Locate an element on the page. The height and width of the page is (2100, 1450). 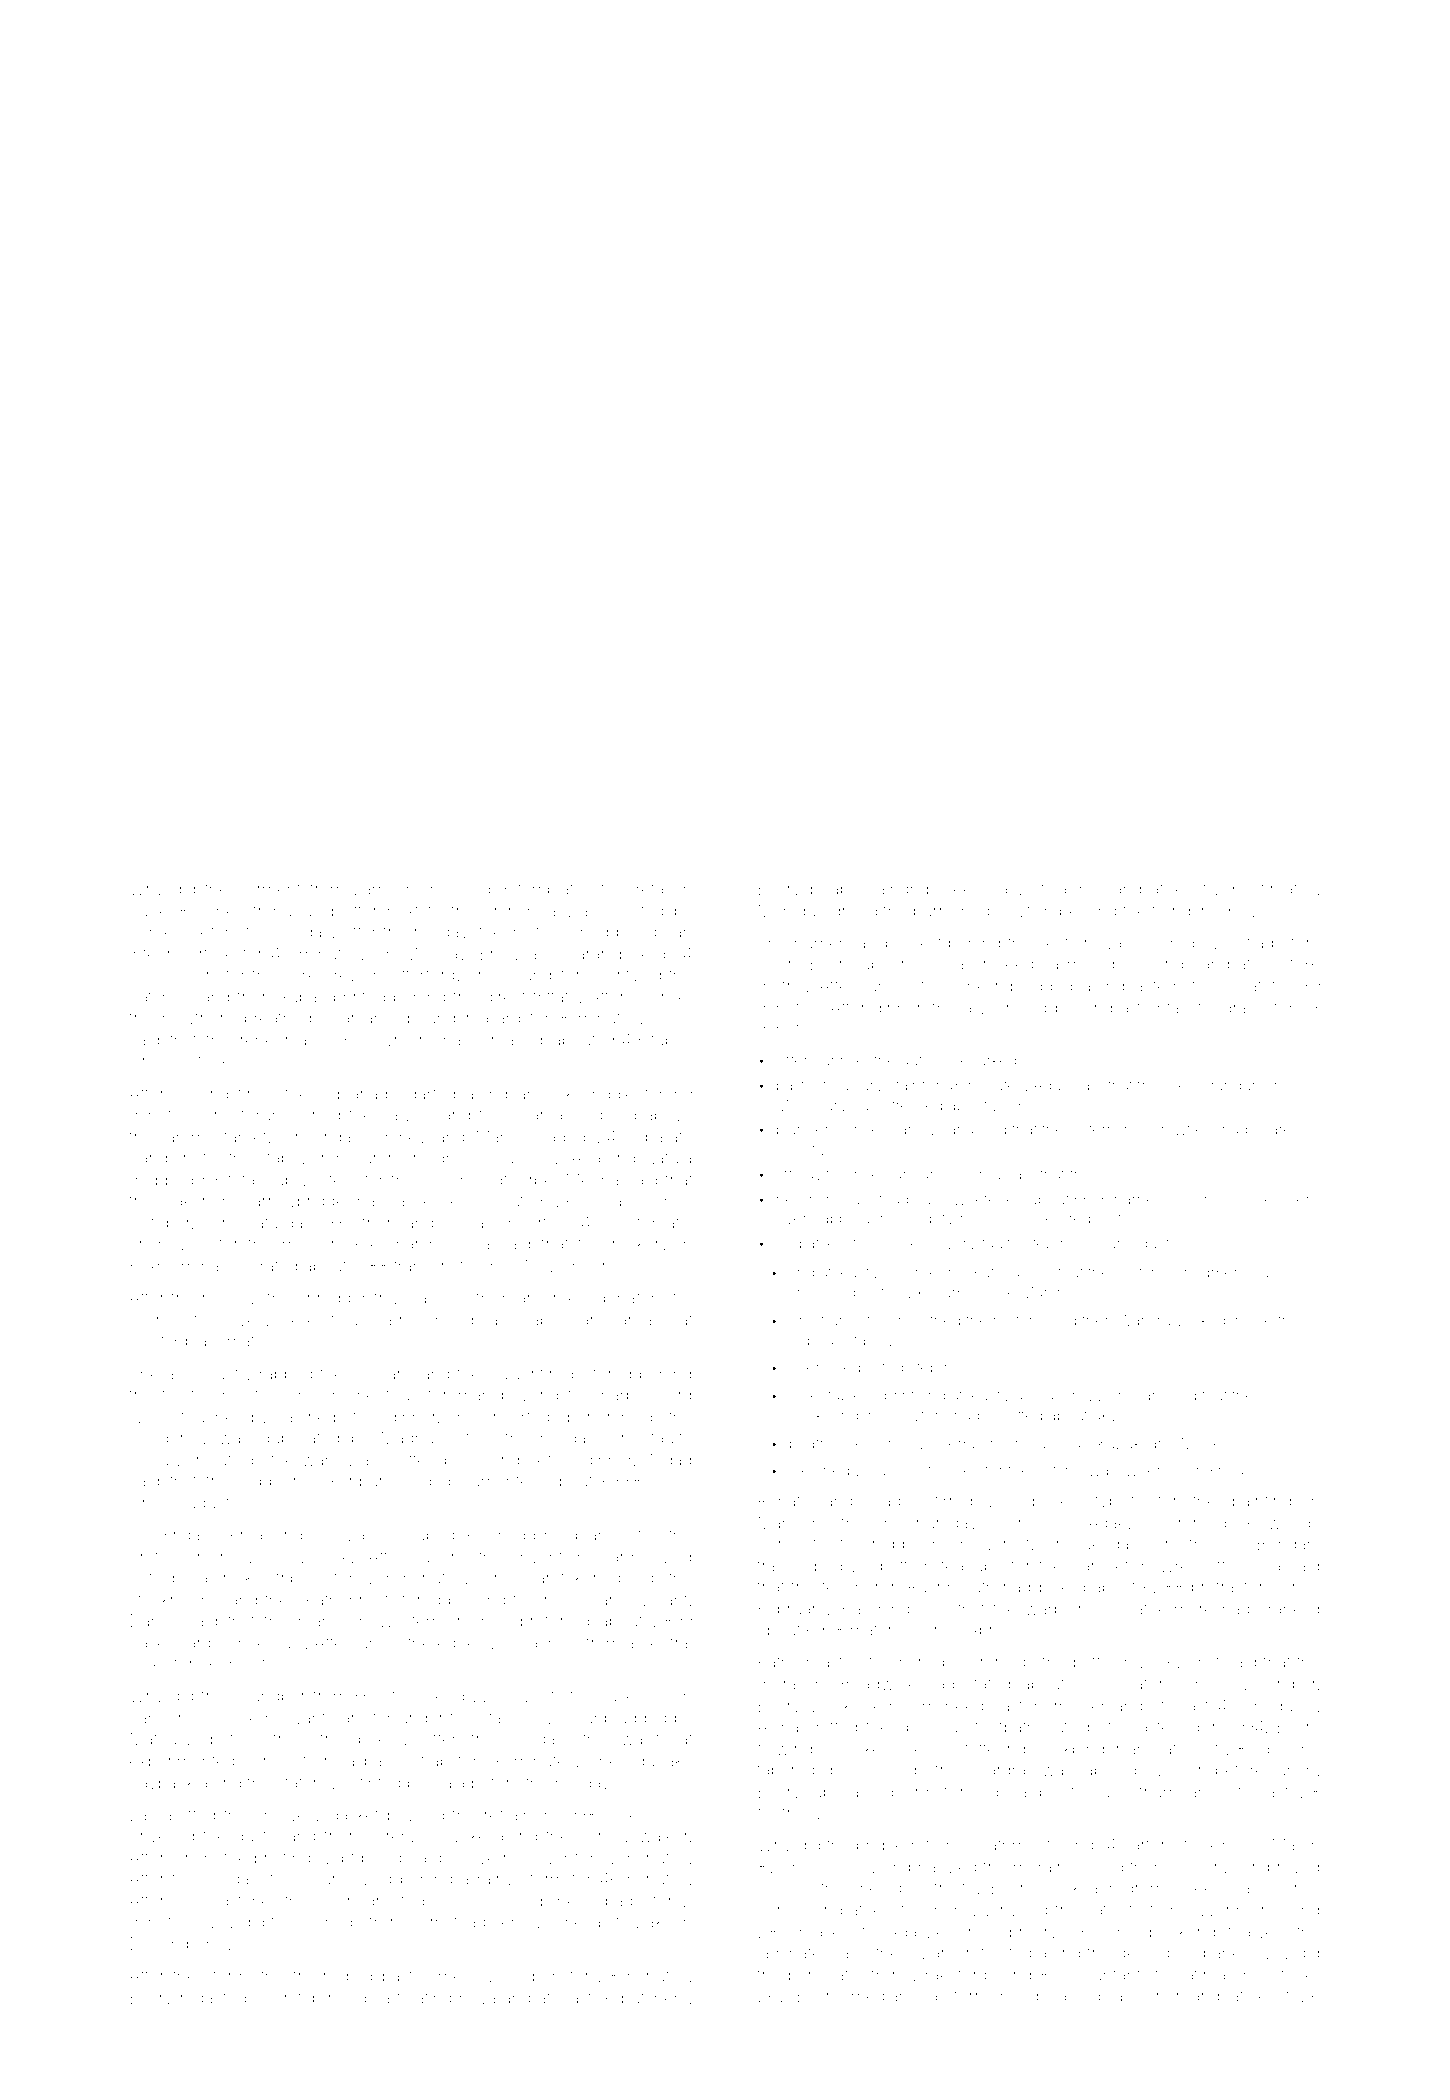
prioritized is located at coordinates (624, 976).
